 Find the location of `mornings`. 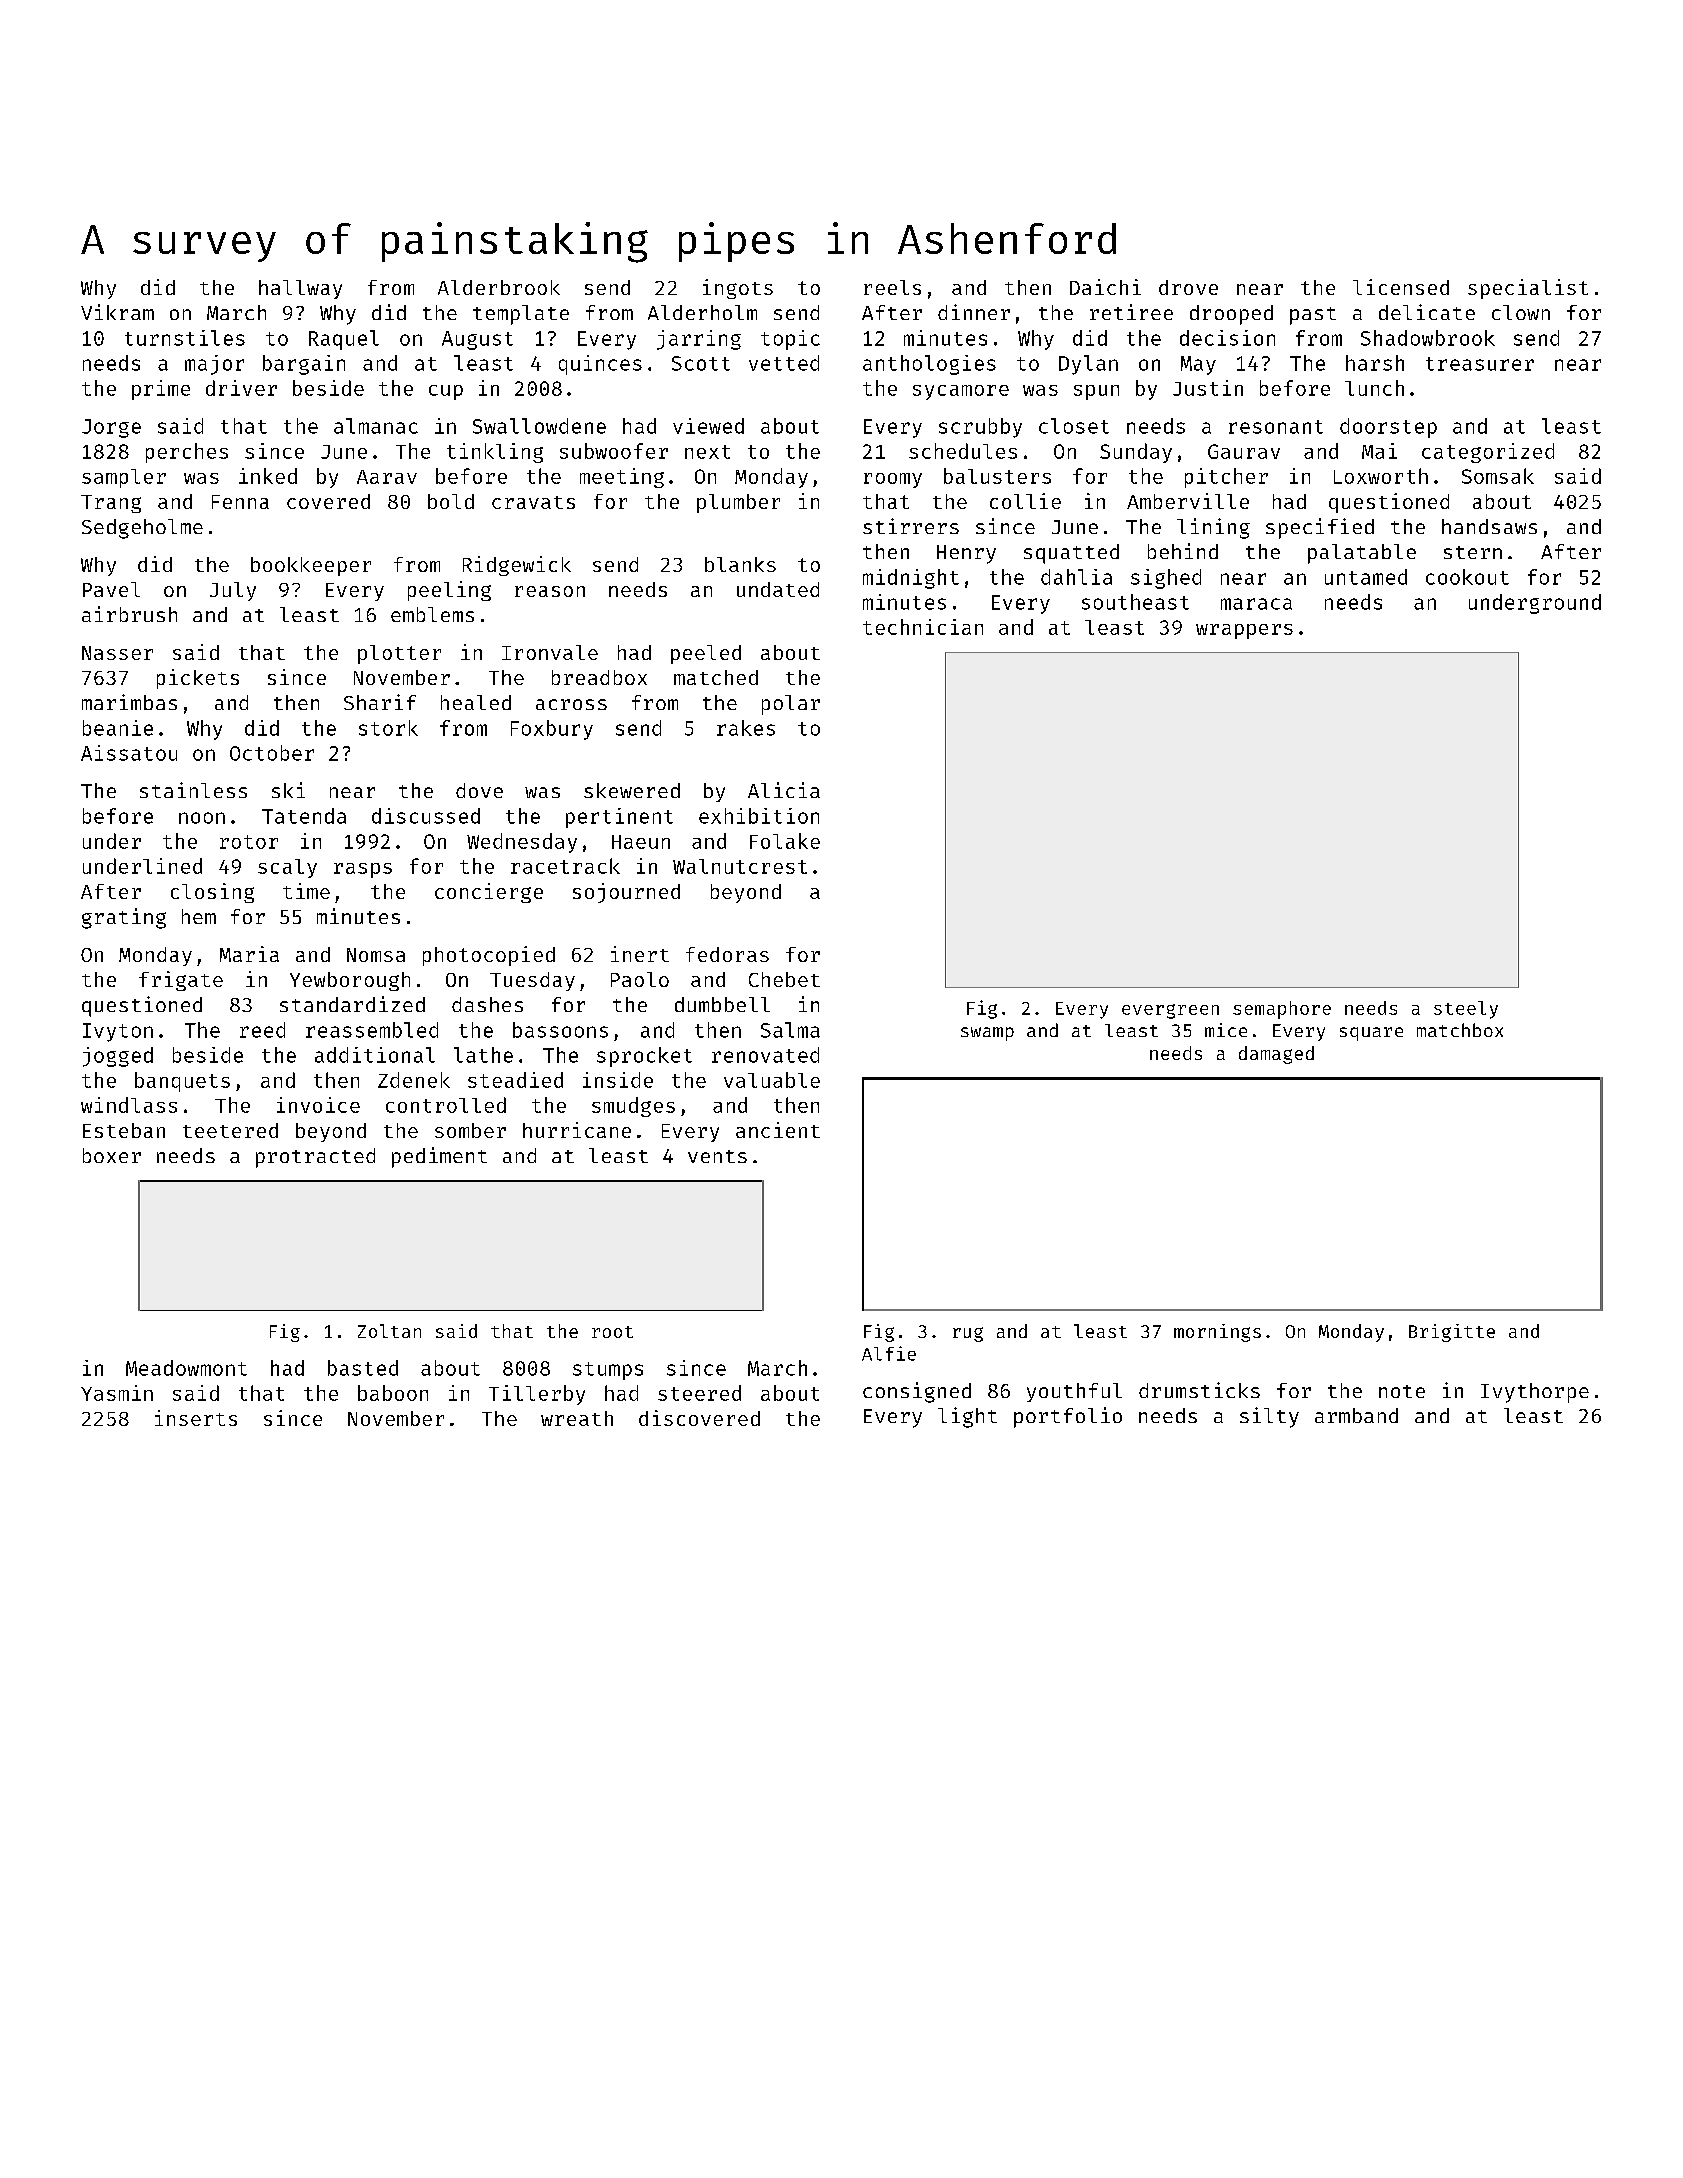

mornings is located at coordinates (1217, 1333).
